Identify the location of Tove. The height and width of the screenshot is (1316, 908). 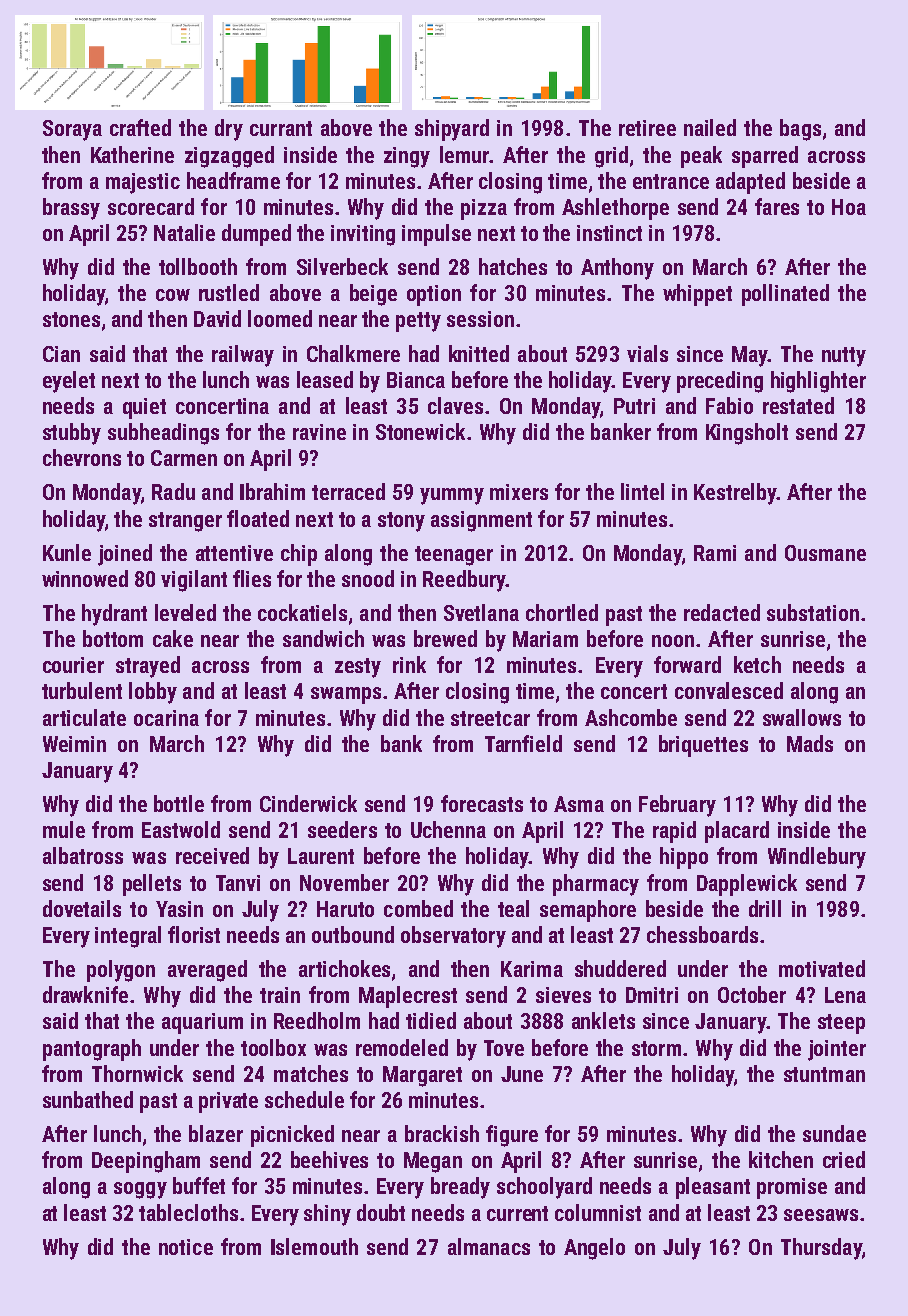
(504, 1048).
